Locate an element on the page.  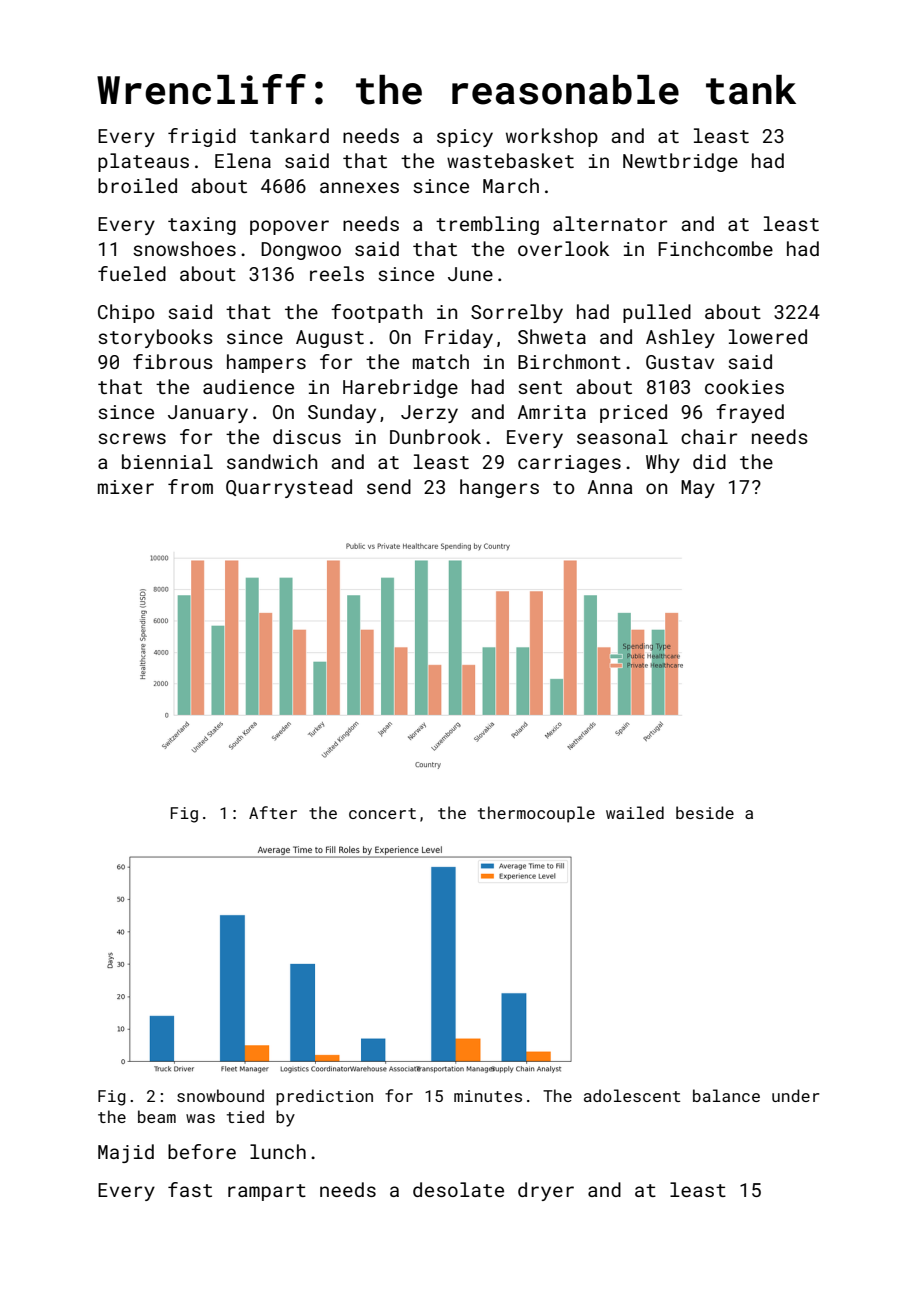
rampart is located at coordinates (267, 1192).
